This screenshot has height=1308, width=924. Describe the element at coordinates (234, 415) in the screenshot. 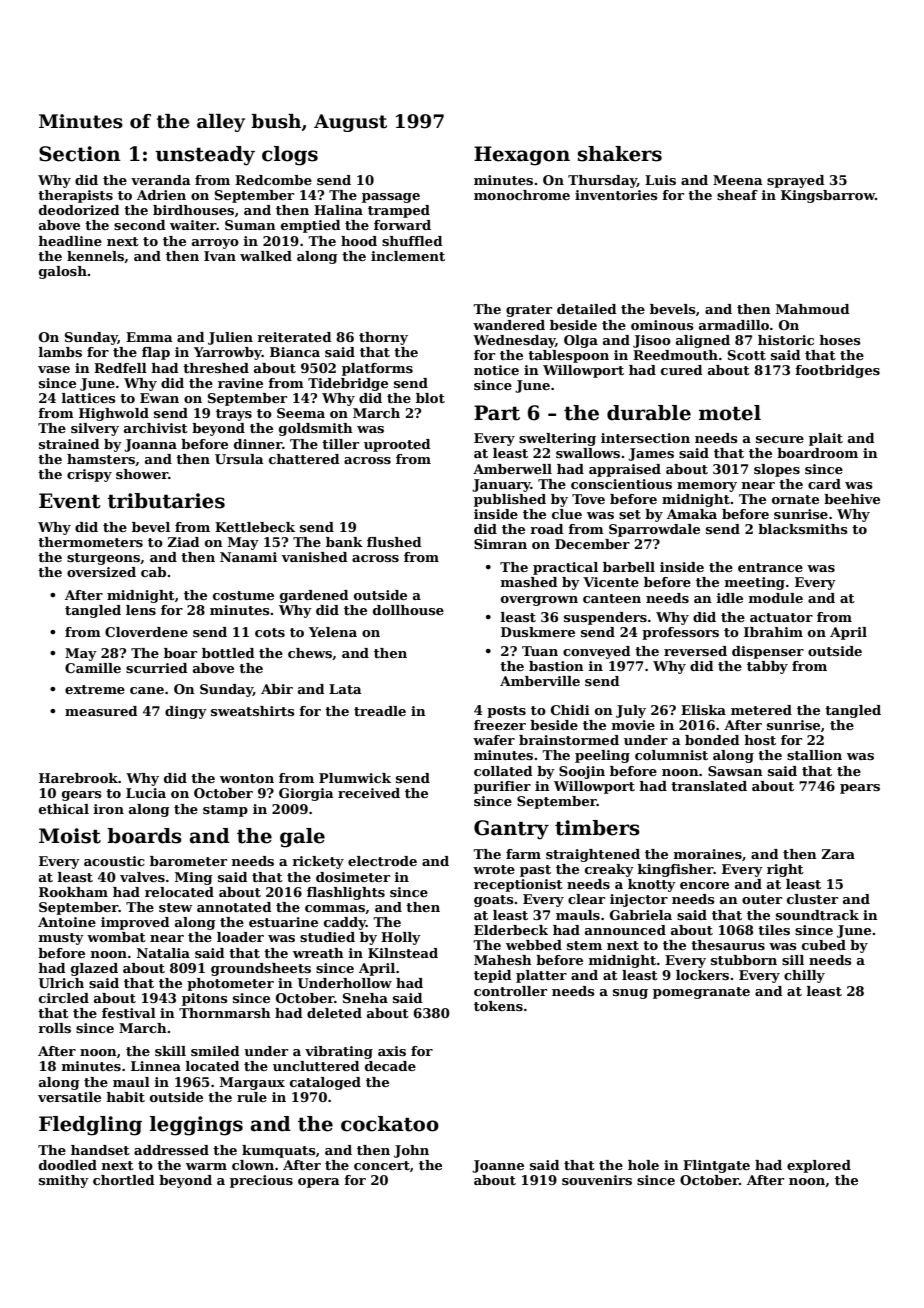

I see `trays` at that location.
